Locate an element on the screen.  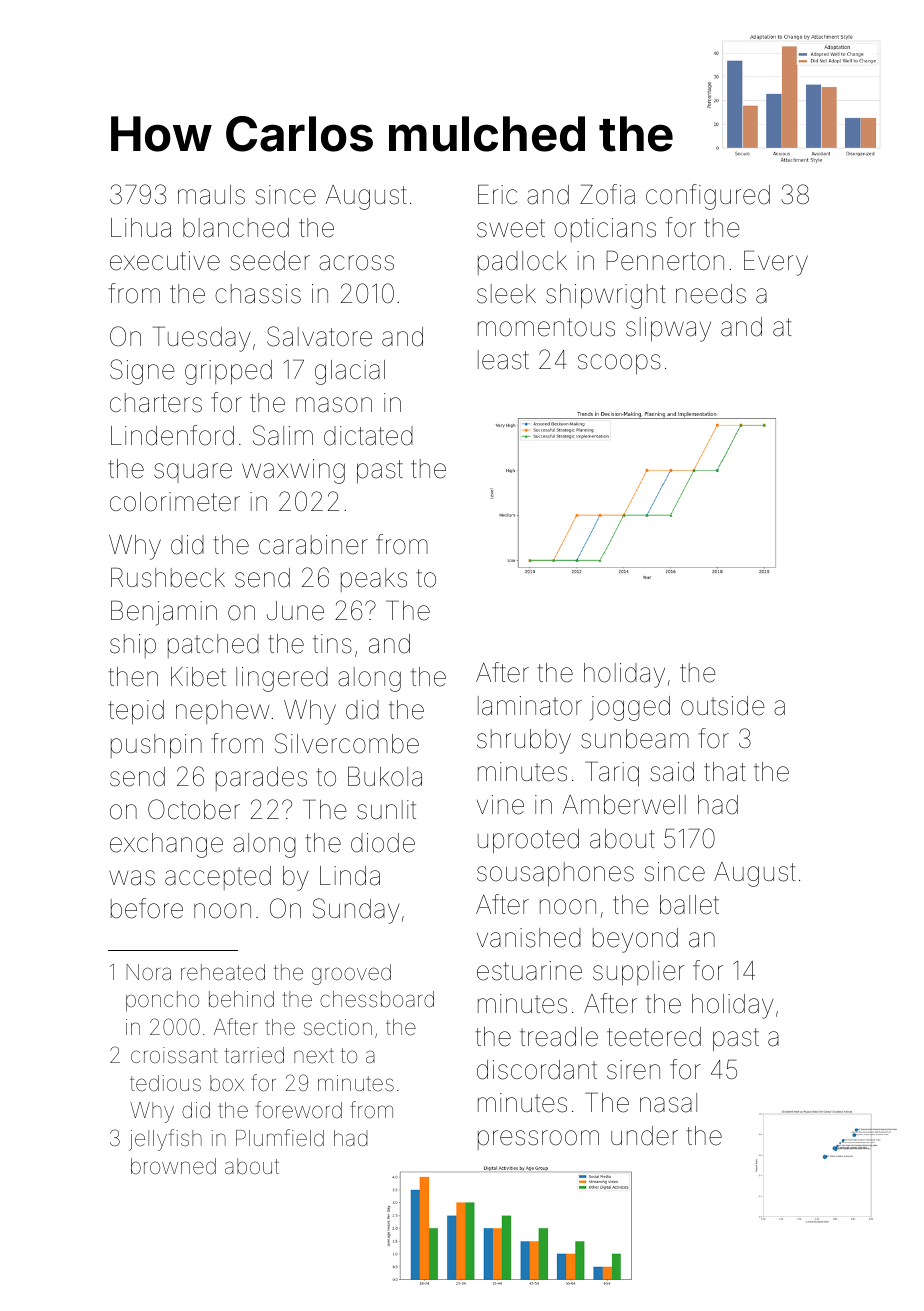
laminator is located at coordinates (530, 706).
